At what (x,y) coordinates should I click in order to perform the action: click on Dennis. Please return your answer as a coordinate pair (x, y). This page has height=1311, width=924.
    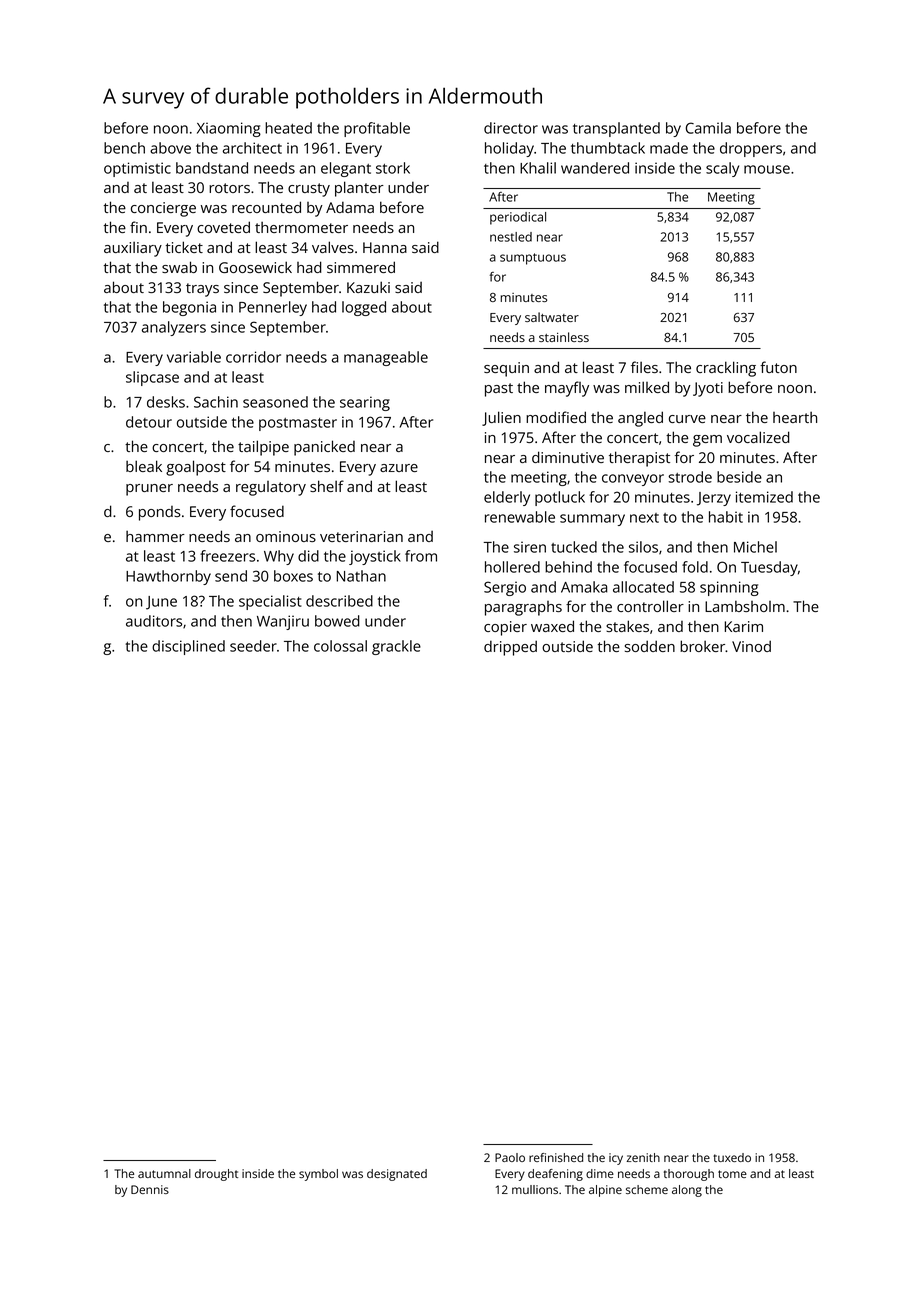
    Looking at the image, I should click on (150, 1189).
